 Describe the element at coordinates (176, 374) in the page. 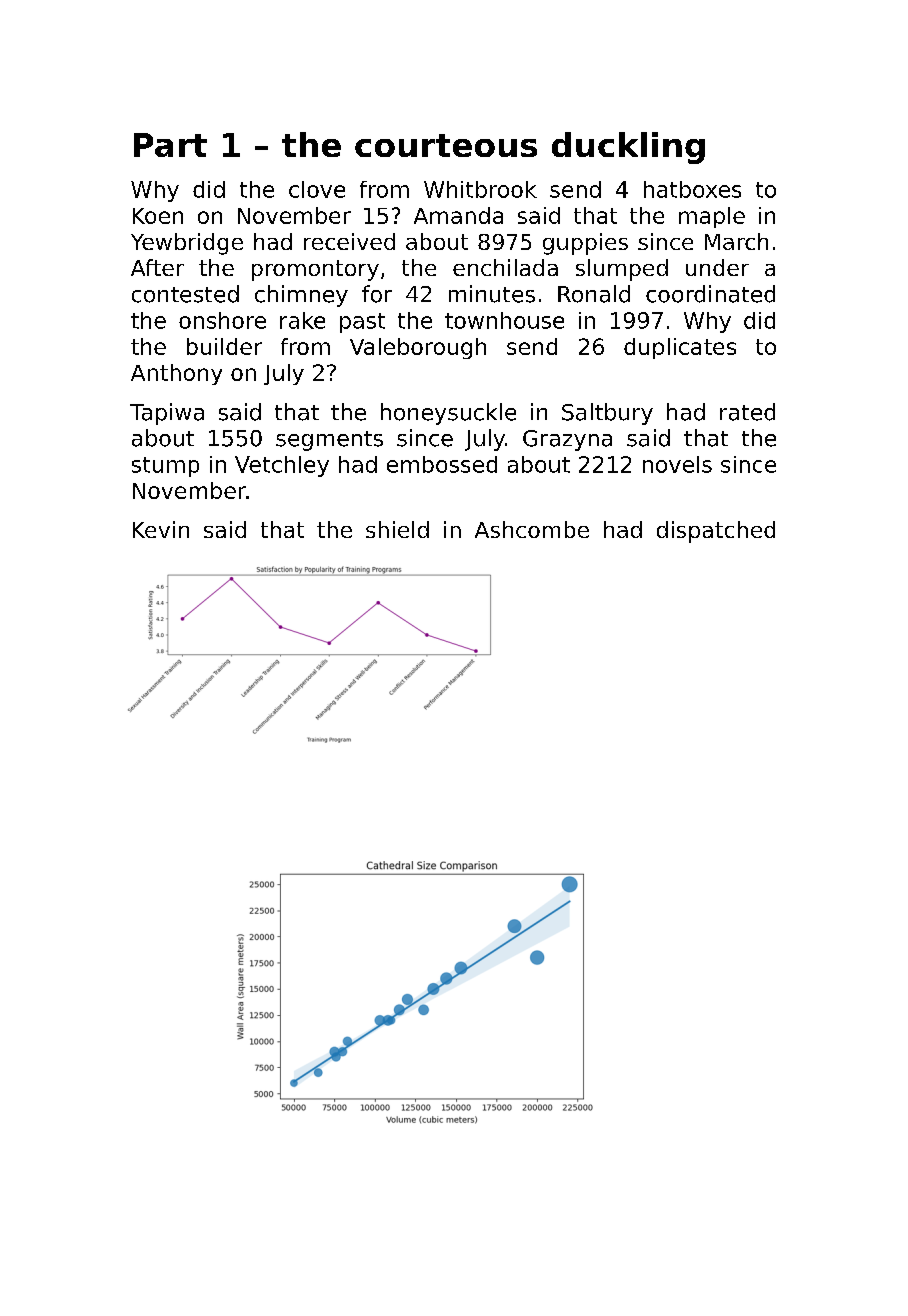

I see `Anthony` at that location.
